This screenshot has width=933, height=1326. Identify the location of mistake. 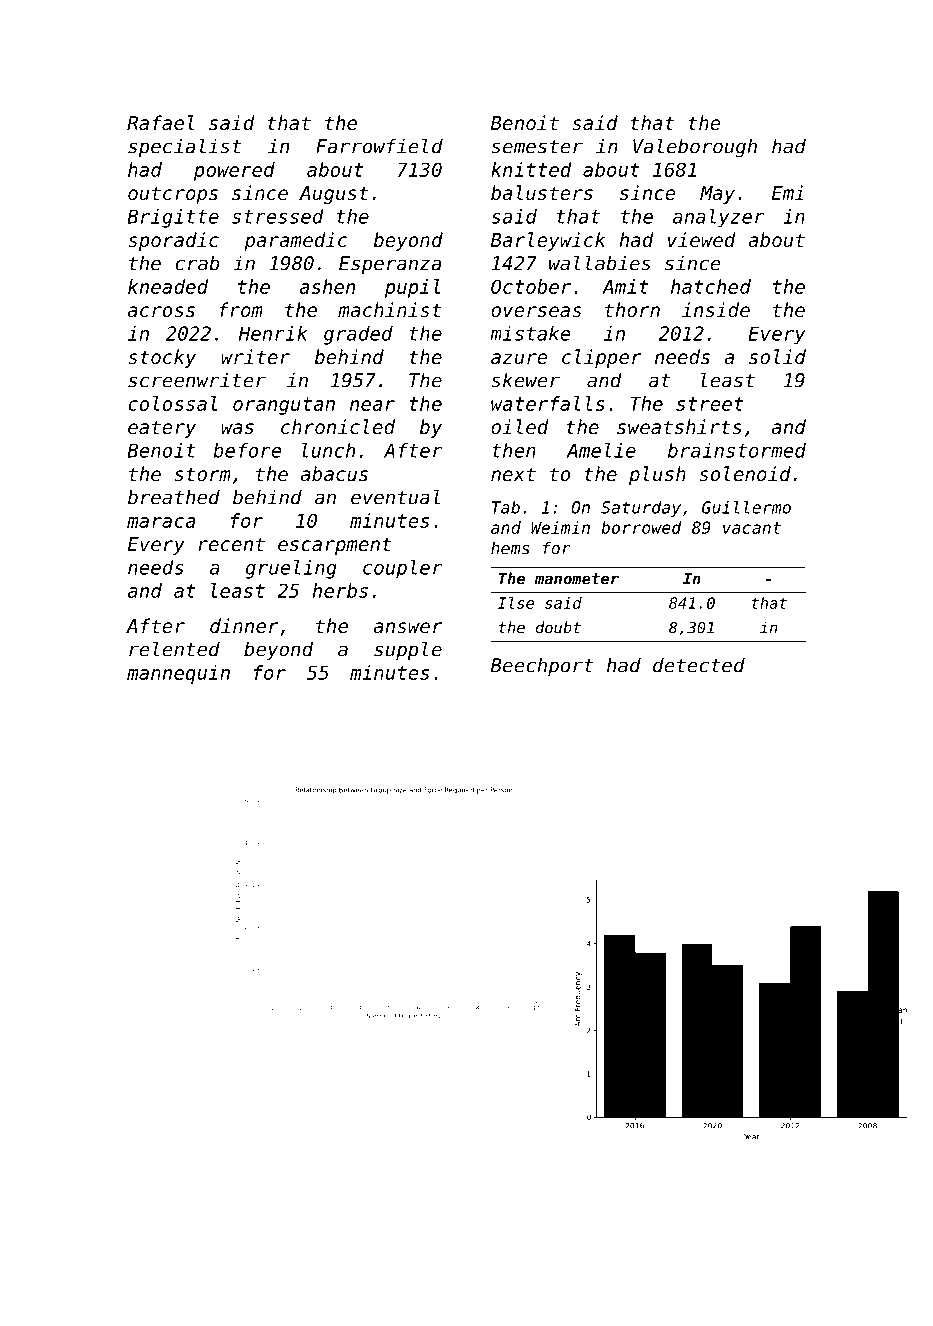
(530, 333).
